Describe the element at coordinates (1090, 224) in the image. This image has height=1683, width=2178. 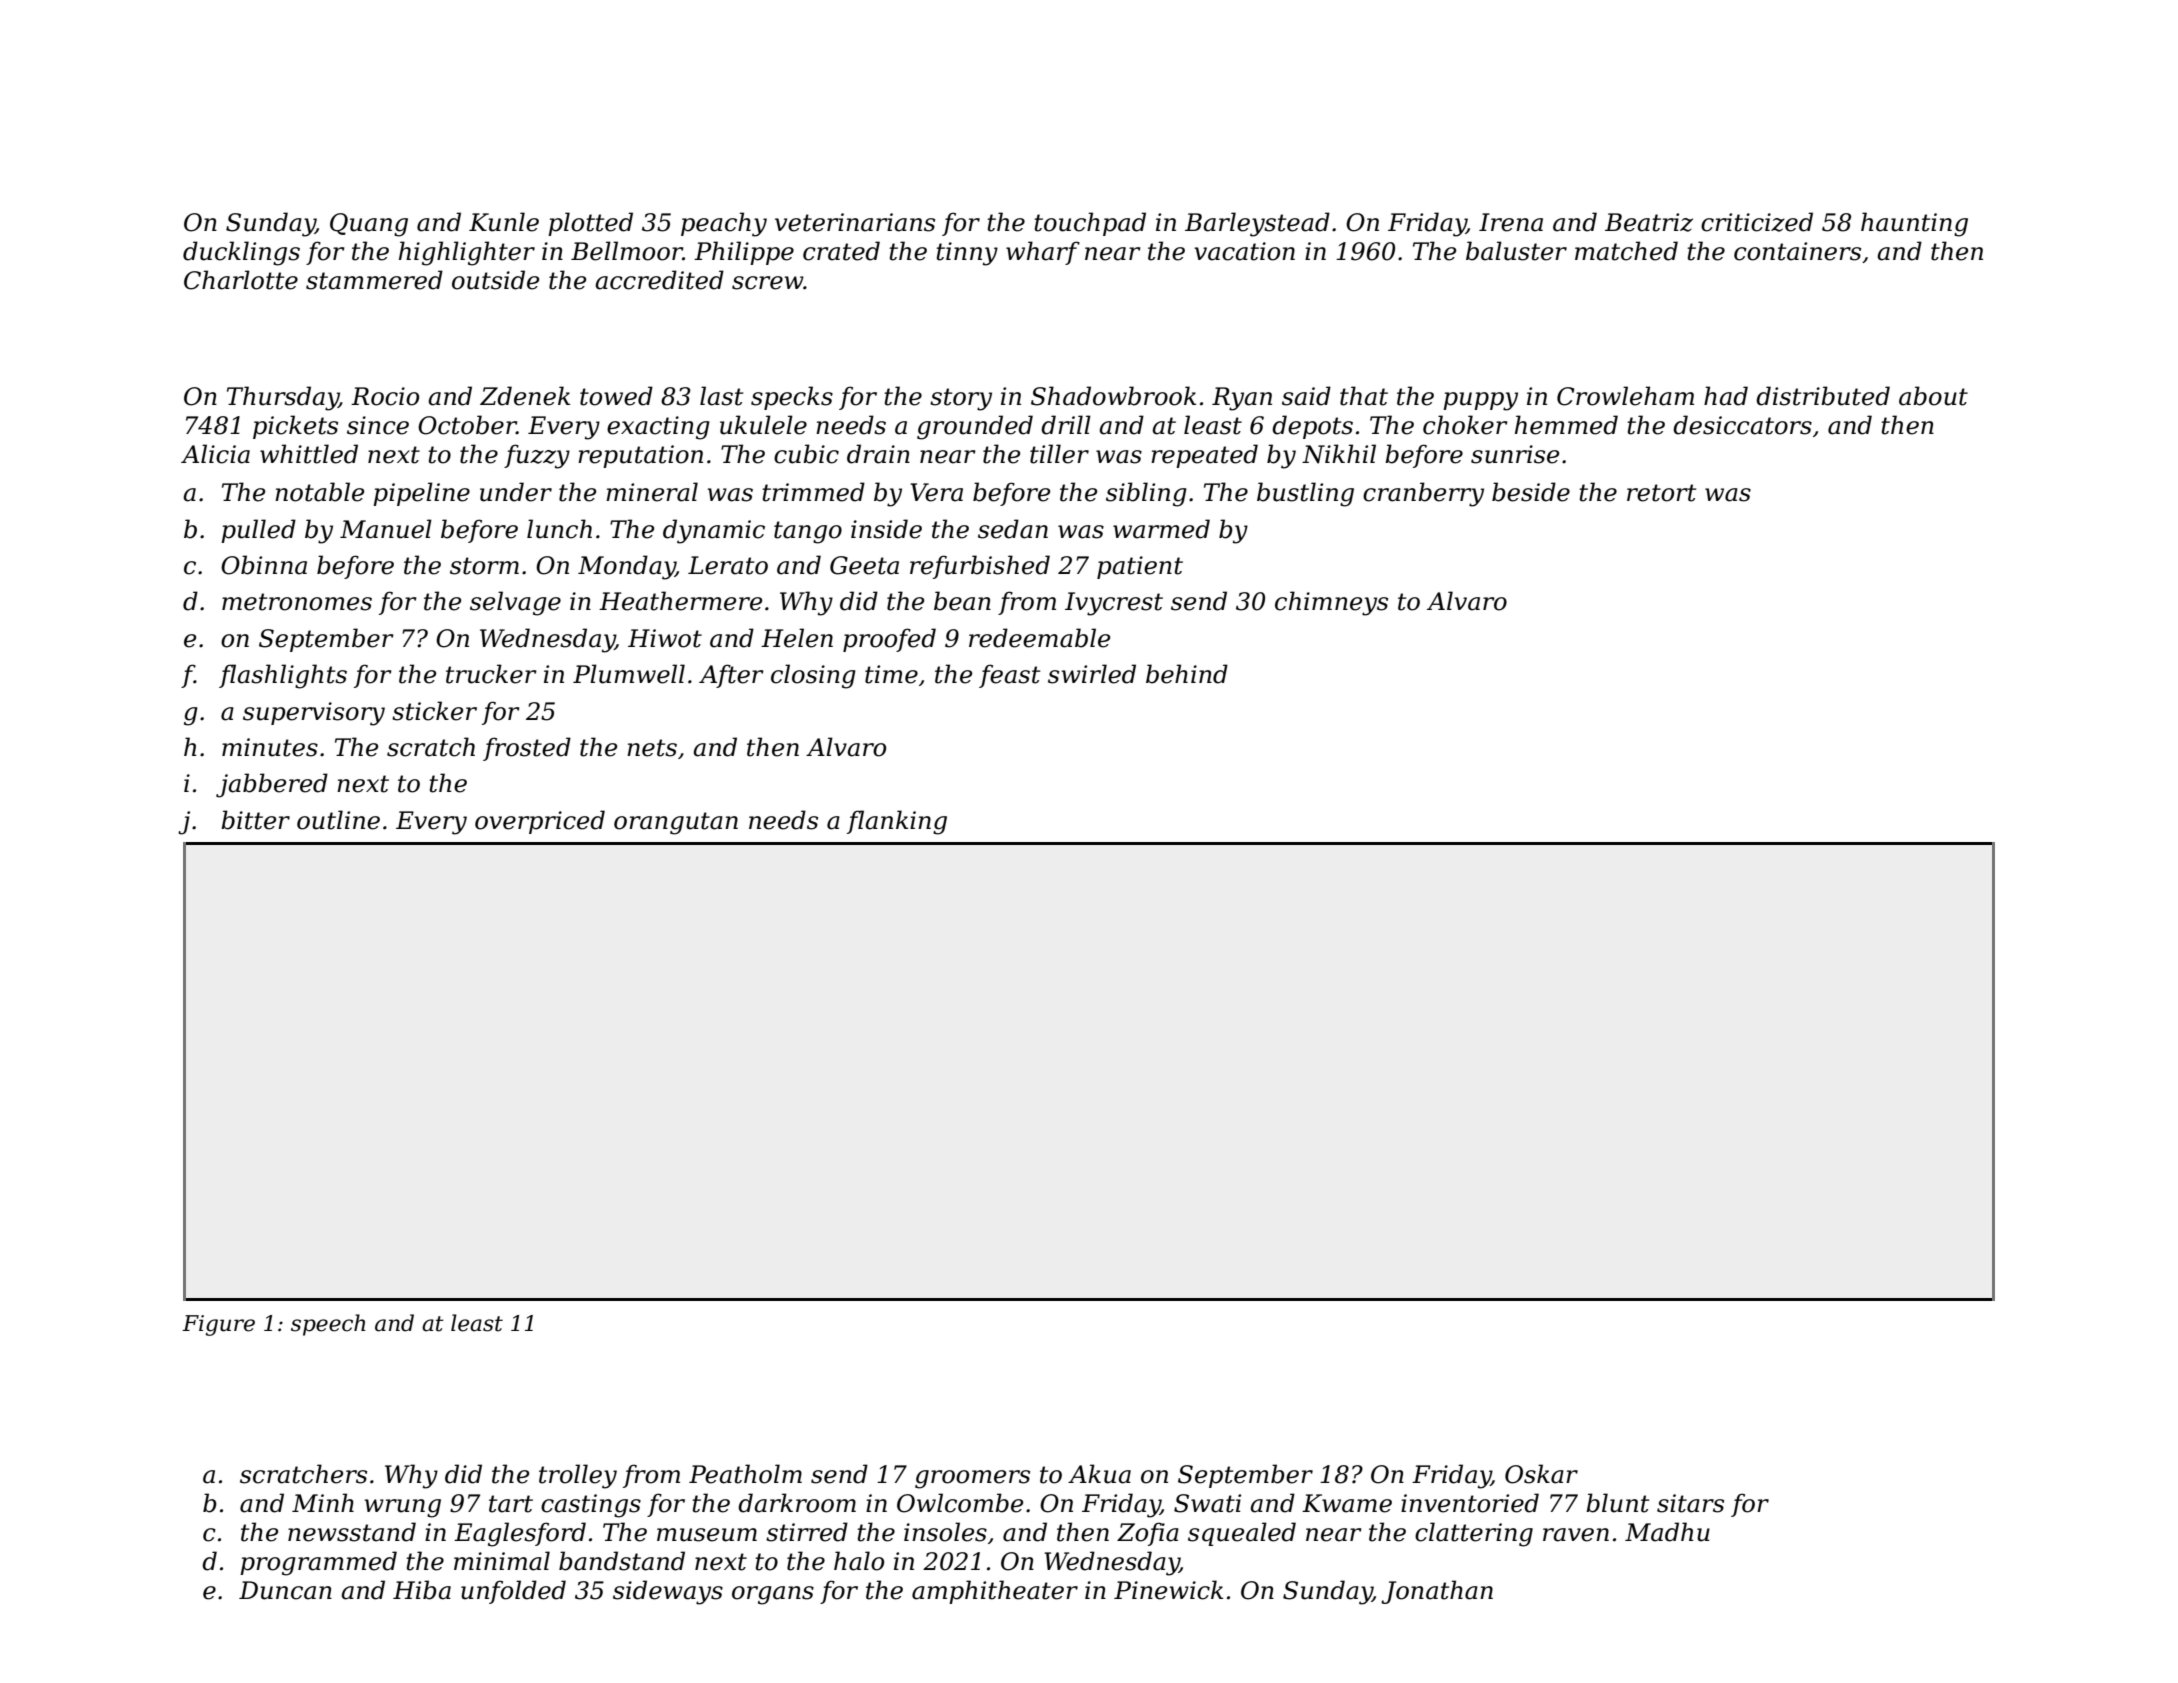
I see `touchpad` at that location.
